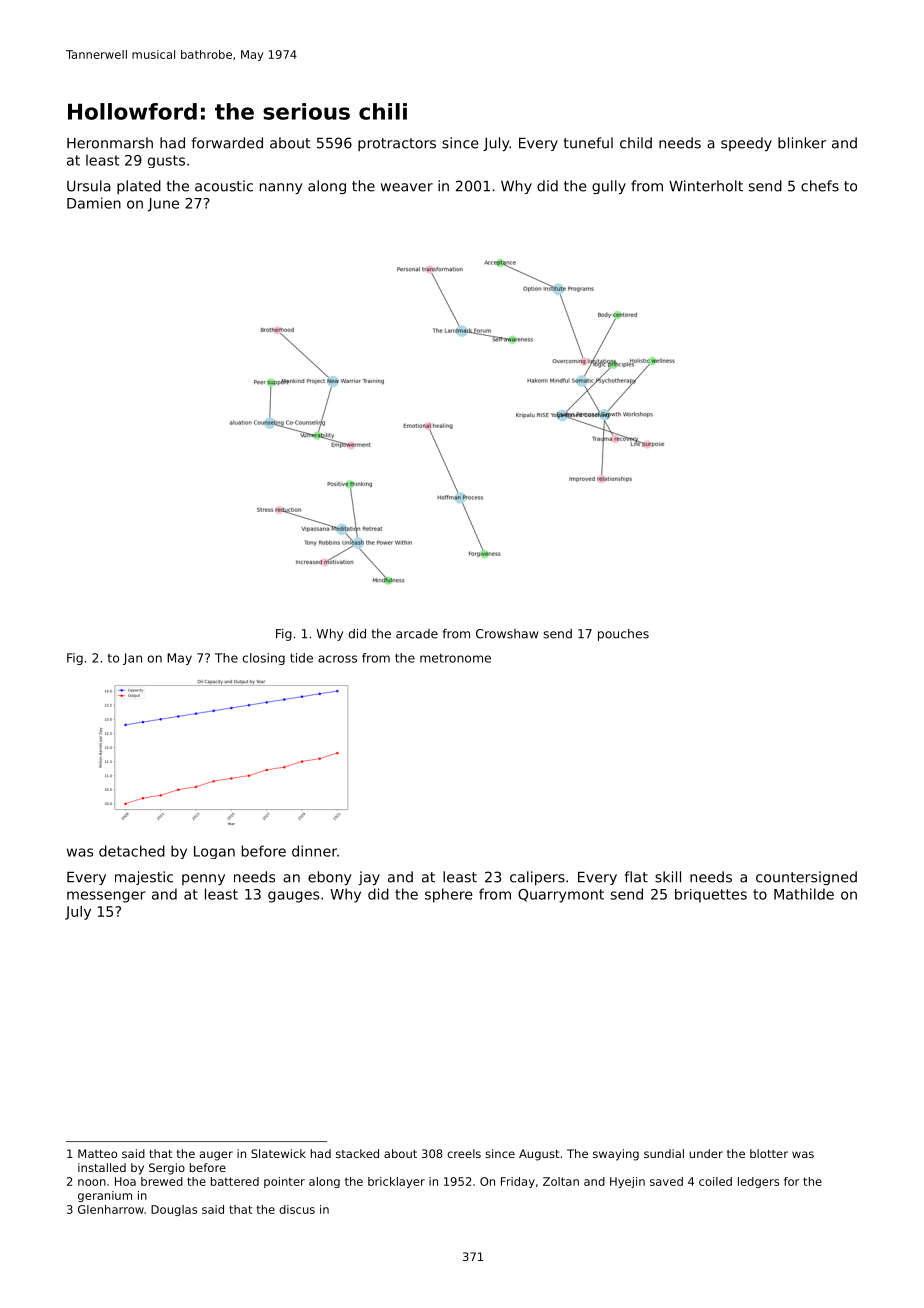 This screenshot has width=924, height=1308. I want to click on speedy, so click(746, 144).
